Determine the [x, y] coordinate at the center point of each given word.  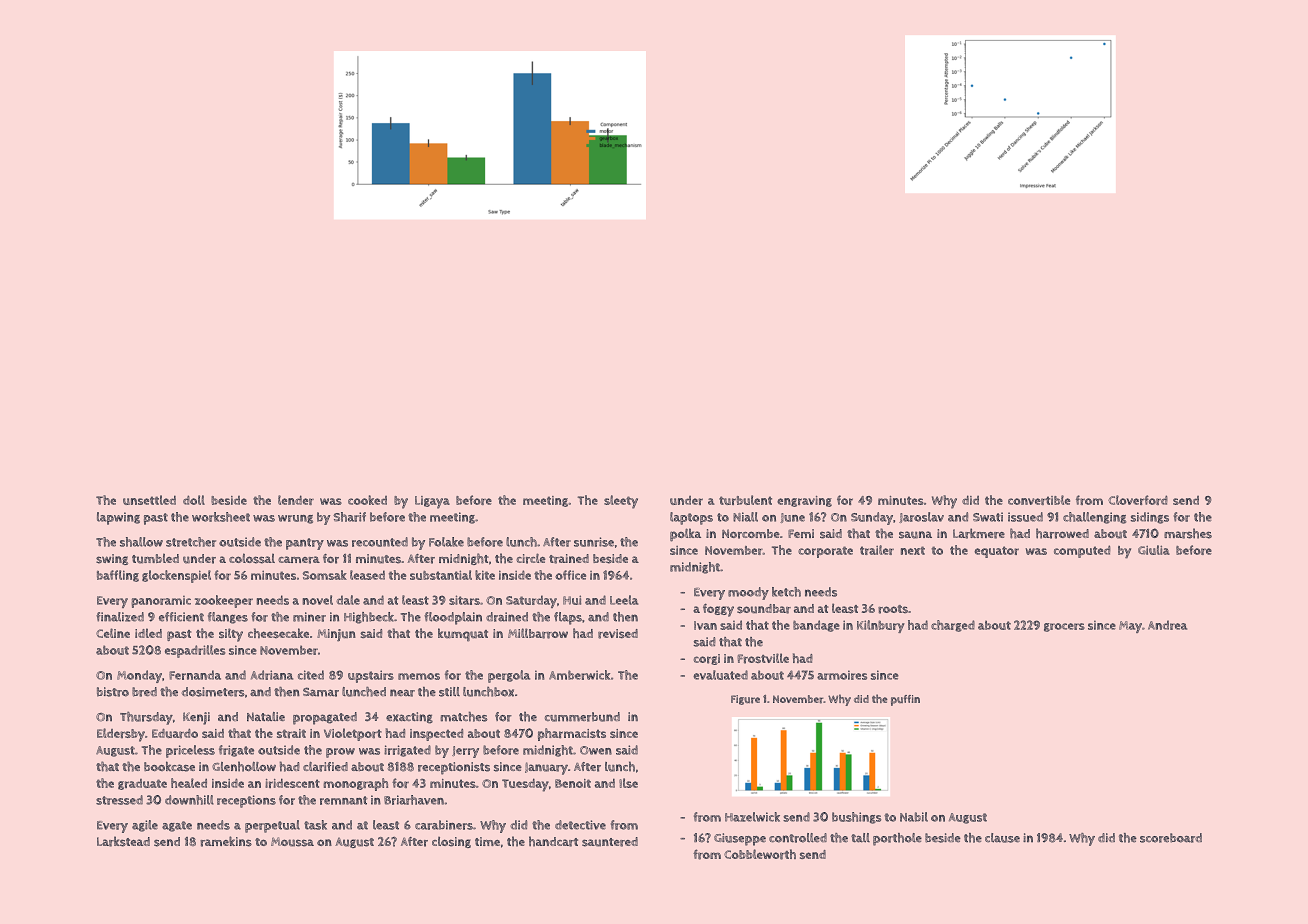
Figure [745, 700]
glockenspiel [176, 576]
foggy [718, 610]
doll [194, 500]
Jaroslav [921, 517]
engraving [804, 501]
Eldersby [121, 735]
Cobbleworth [760, 854]
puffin [905, 700]
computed [1082, 551]
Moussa [292, 842]
